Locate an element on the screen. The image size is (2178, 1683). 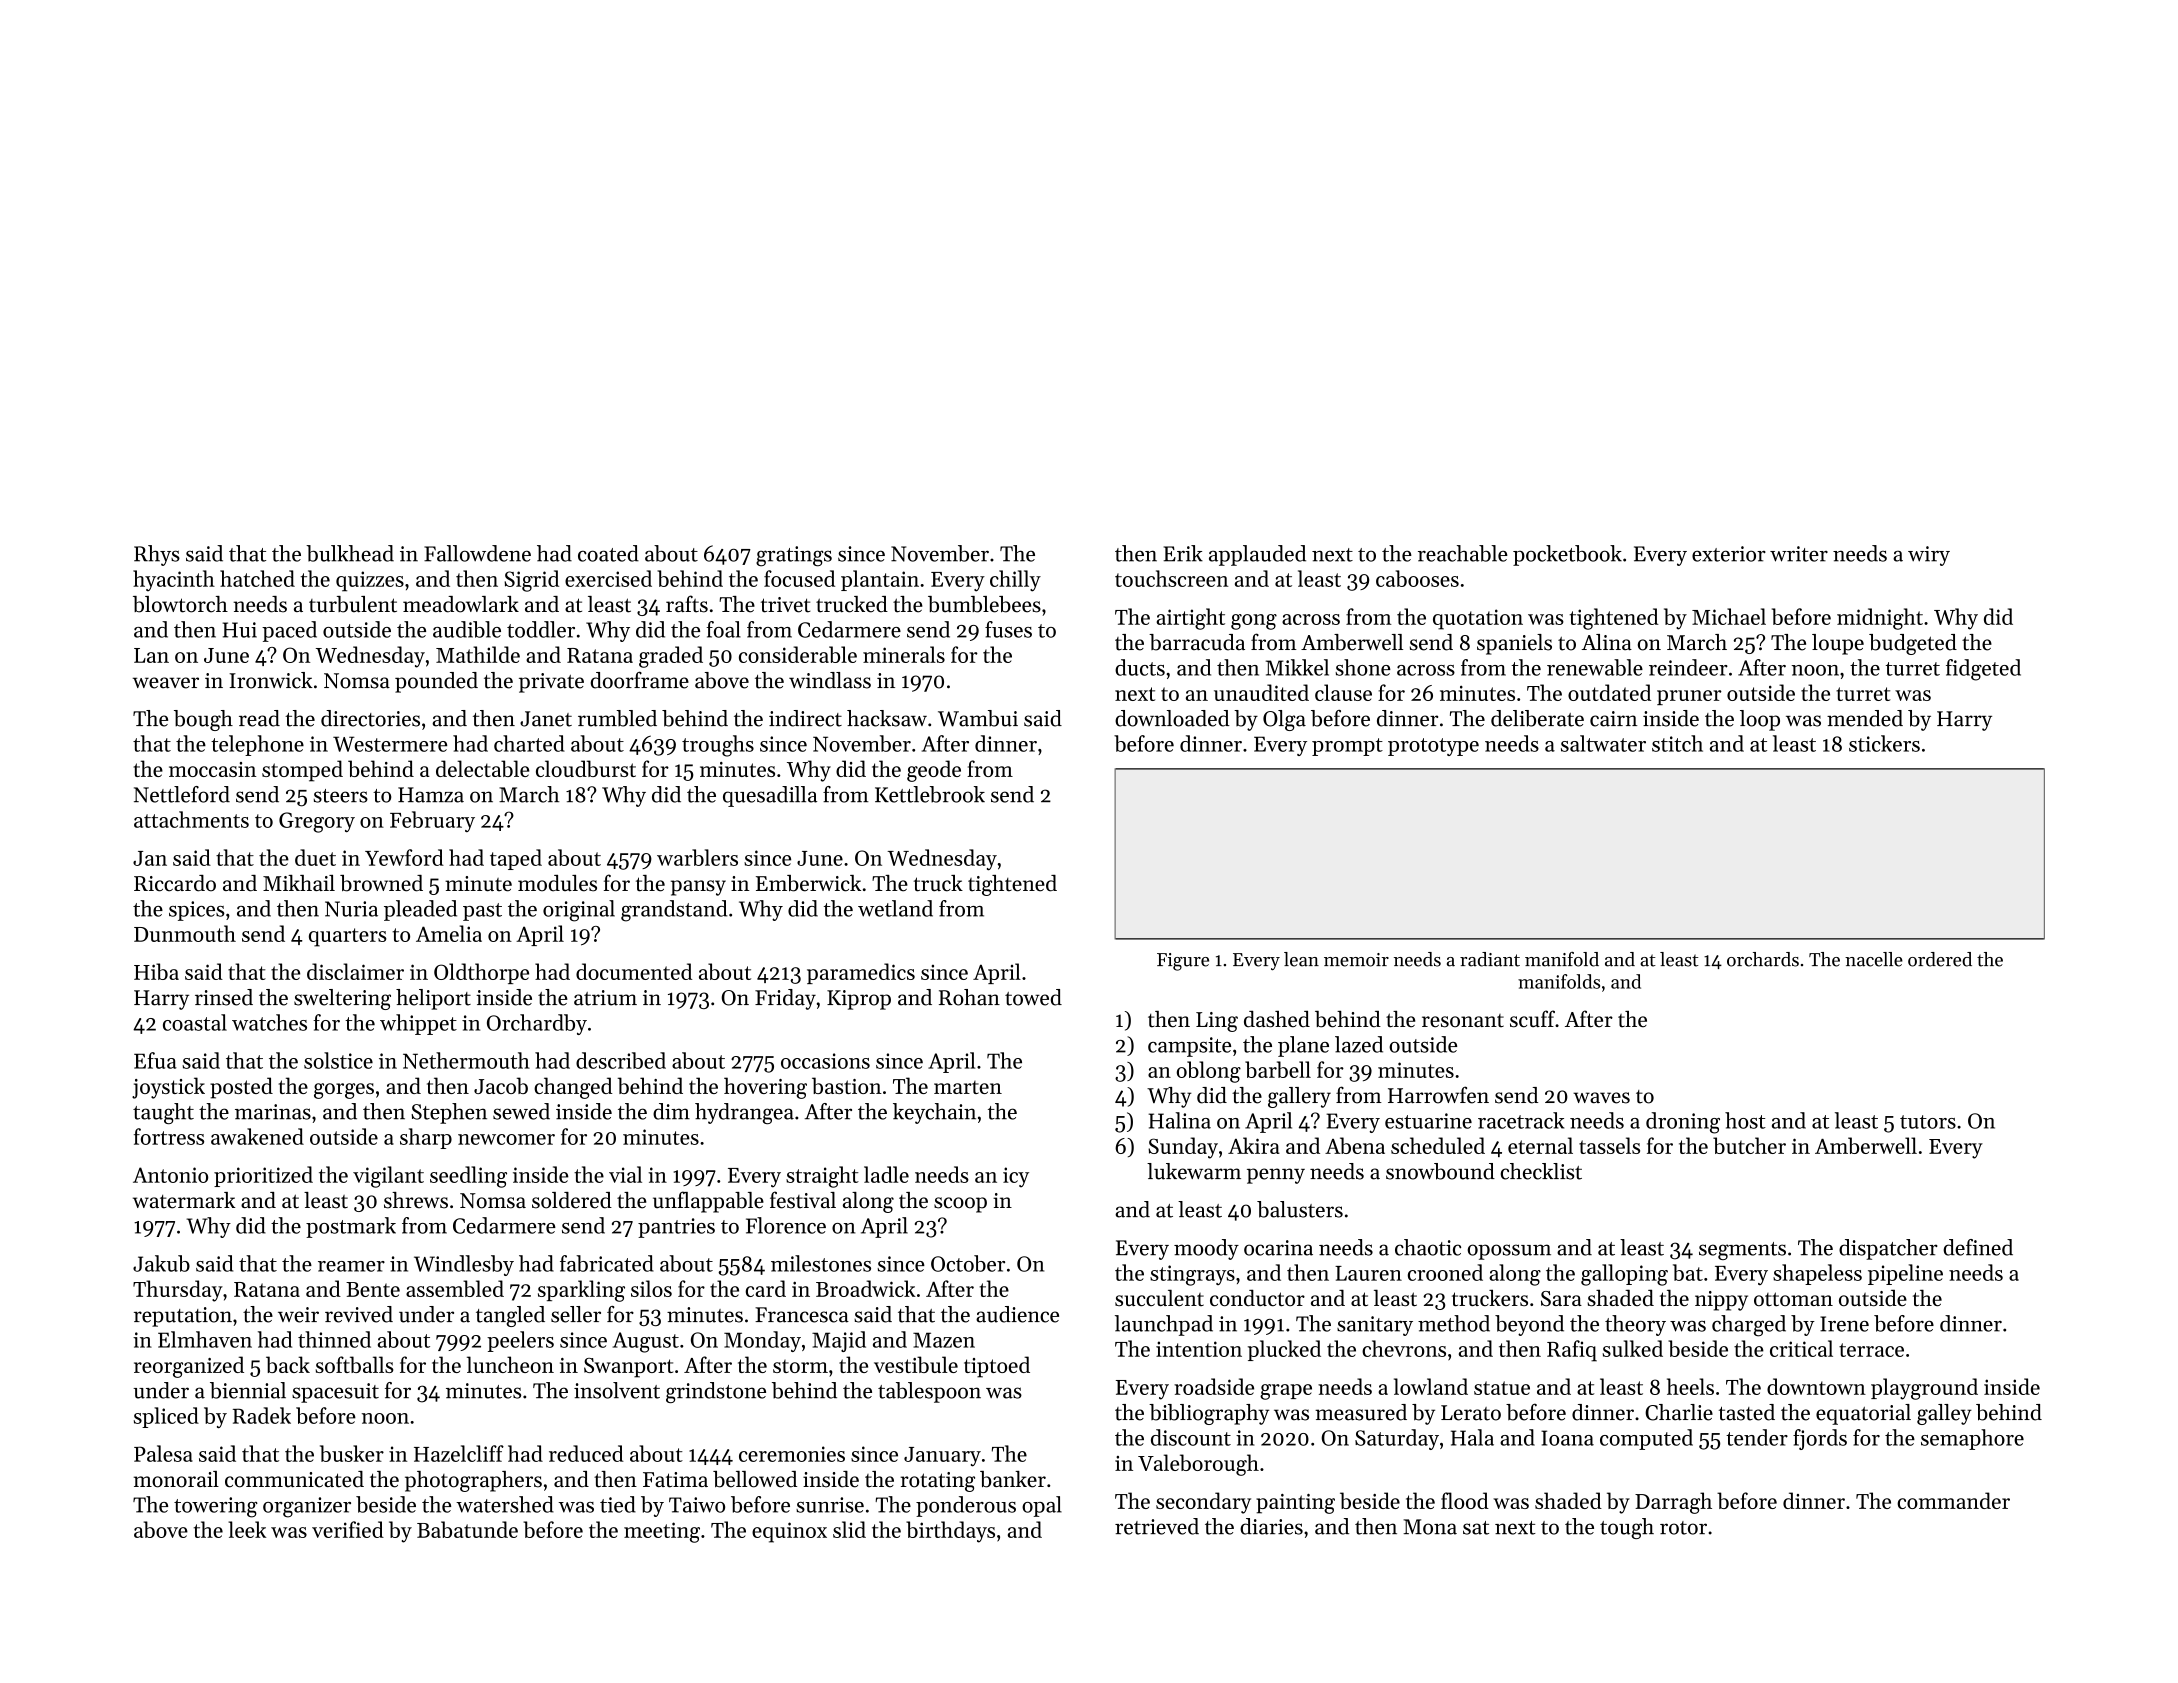
Kettlebrook is located at coordinates (930, 794).
